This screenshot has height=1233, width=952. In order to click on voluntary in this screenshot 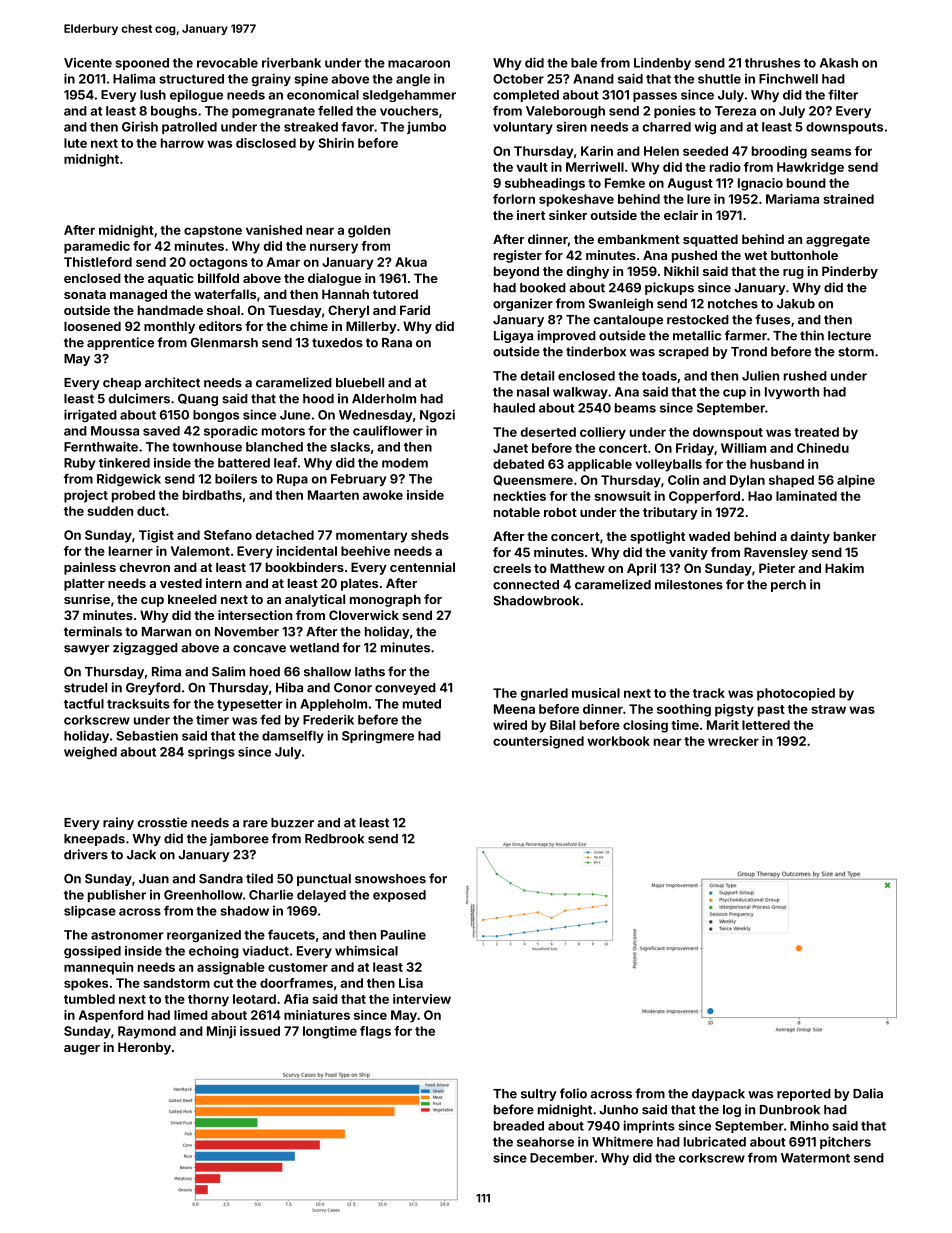, I will do `click(523, 128)`.
